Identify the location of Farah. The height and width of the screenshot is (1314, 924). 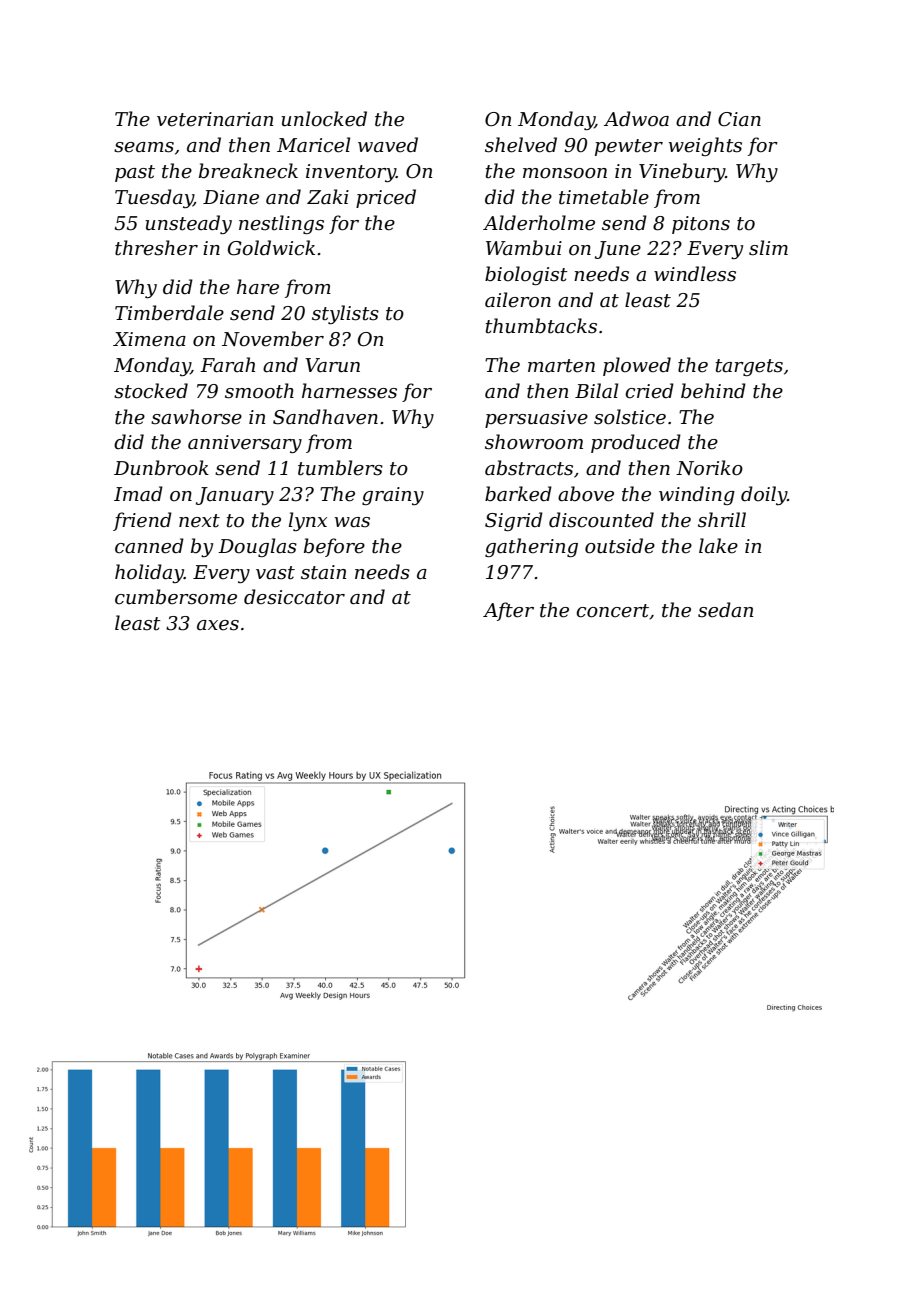
(227, 365).
